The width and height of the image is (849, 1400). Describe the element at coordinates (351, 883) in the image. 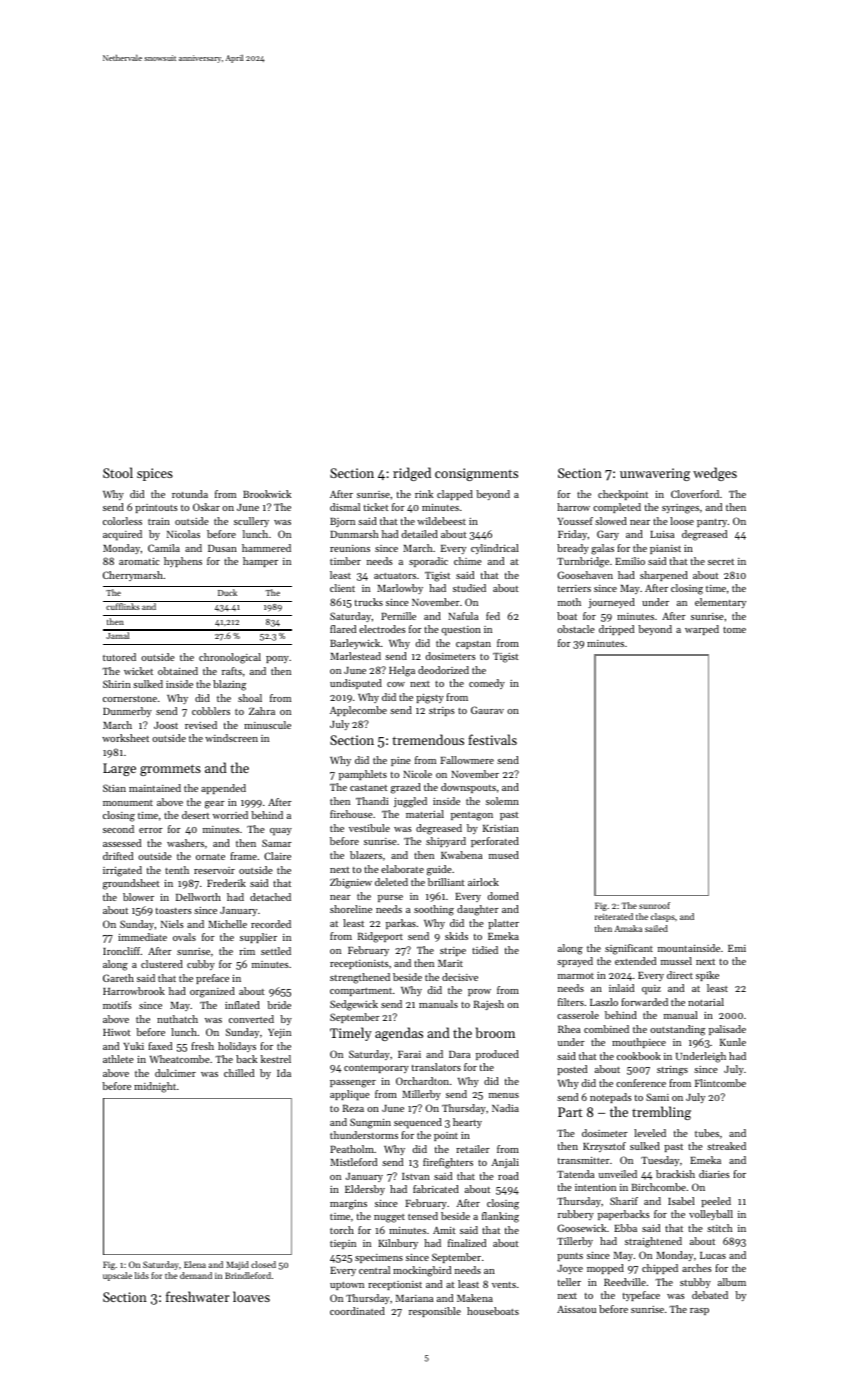

I see `Zbigniew` at that location.
